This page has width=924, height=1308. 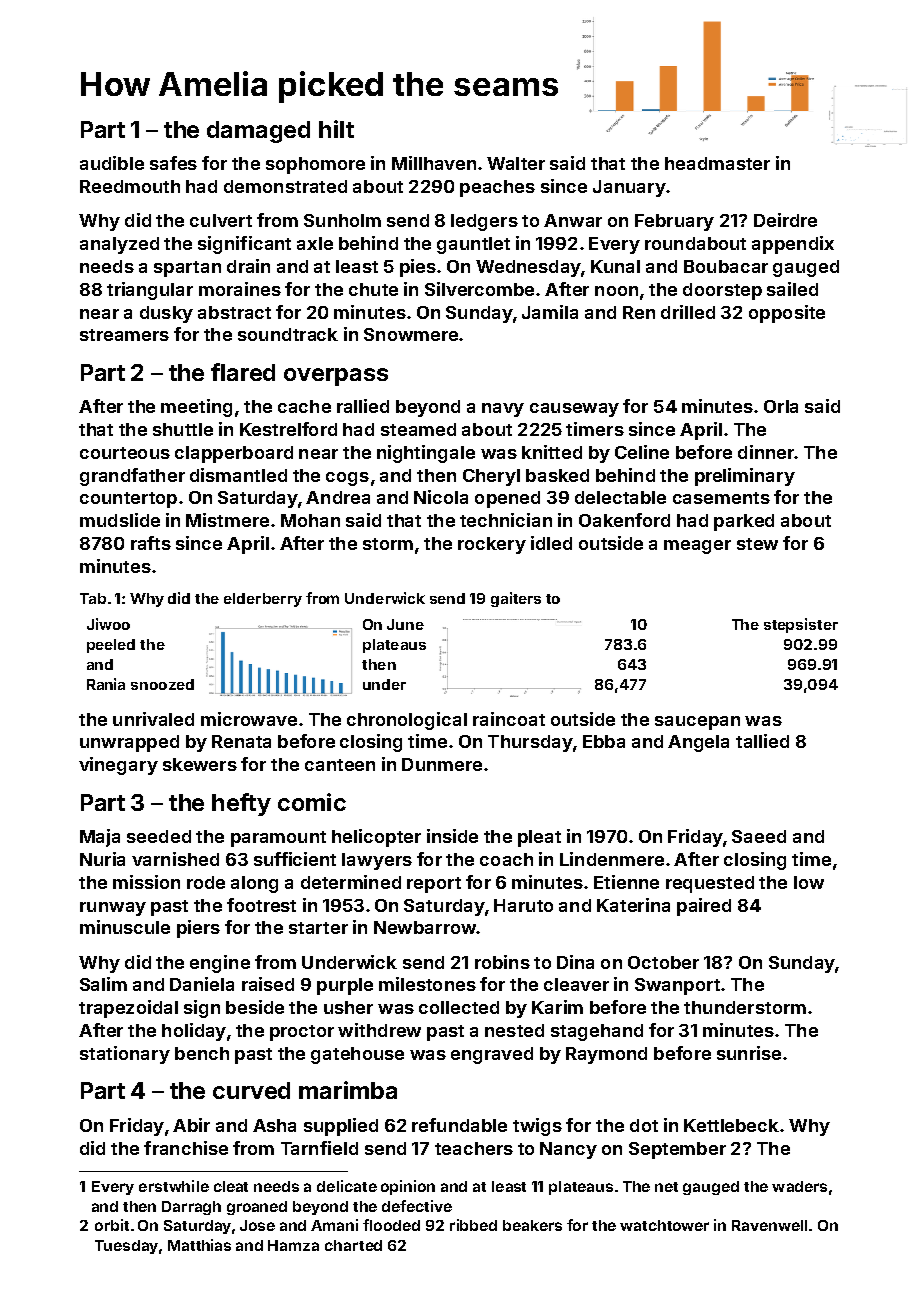 What do you see at coordinates (112, 1225) in the page?
I see `orbit` at bounding box center [112, 1225].
